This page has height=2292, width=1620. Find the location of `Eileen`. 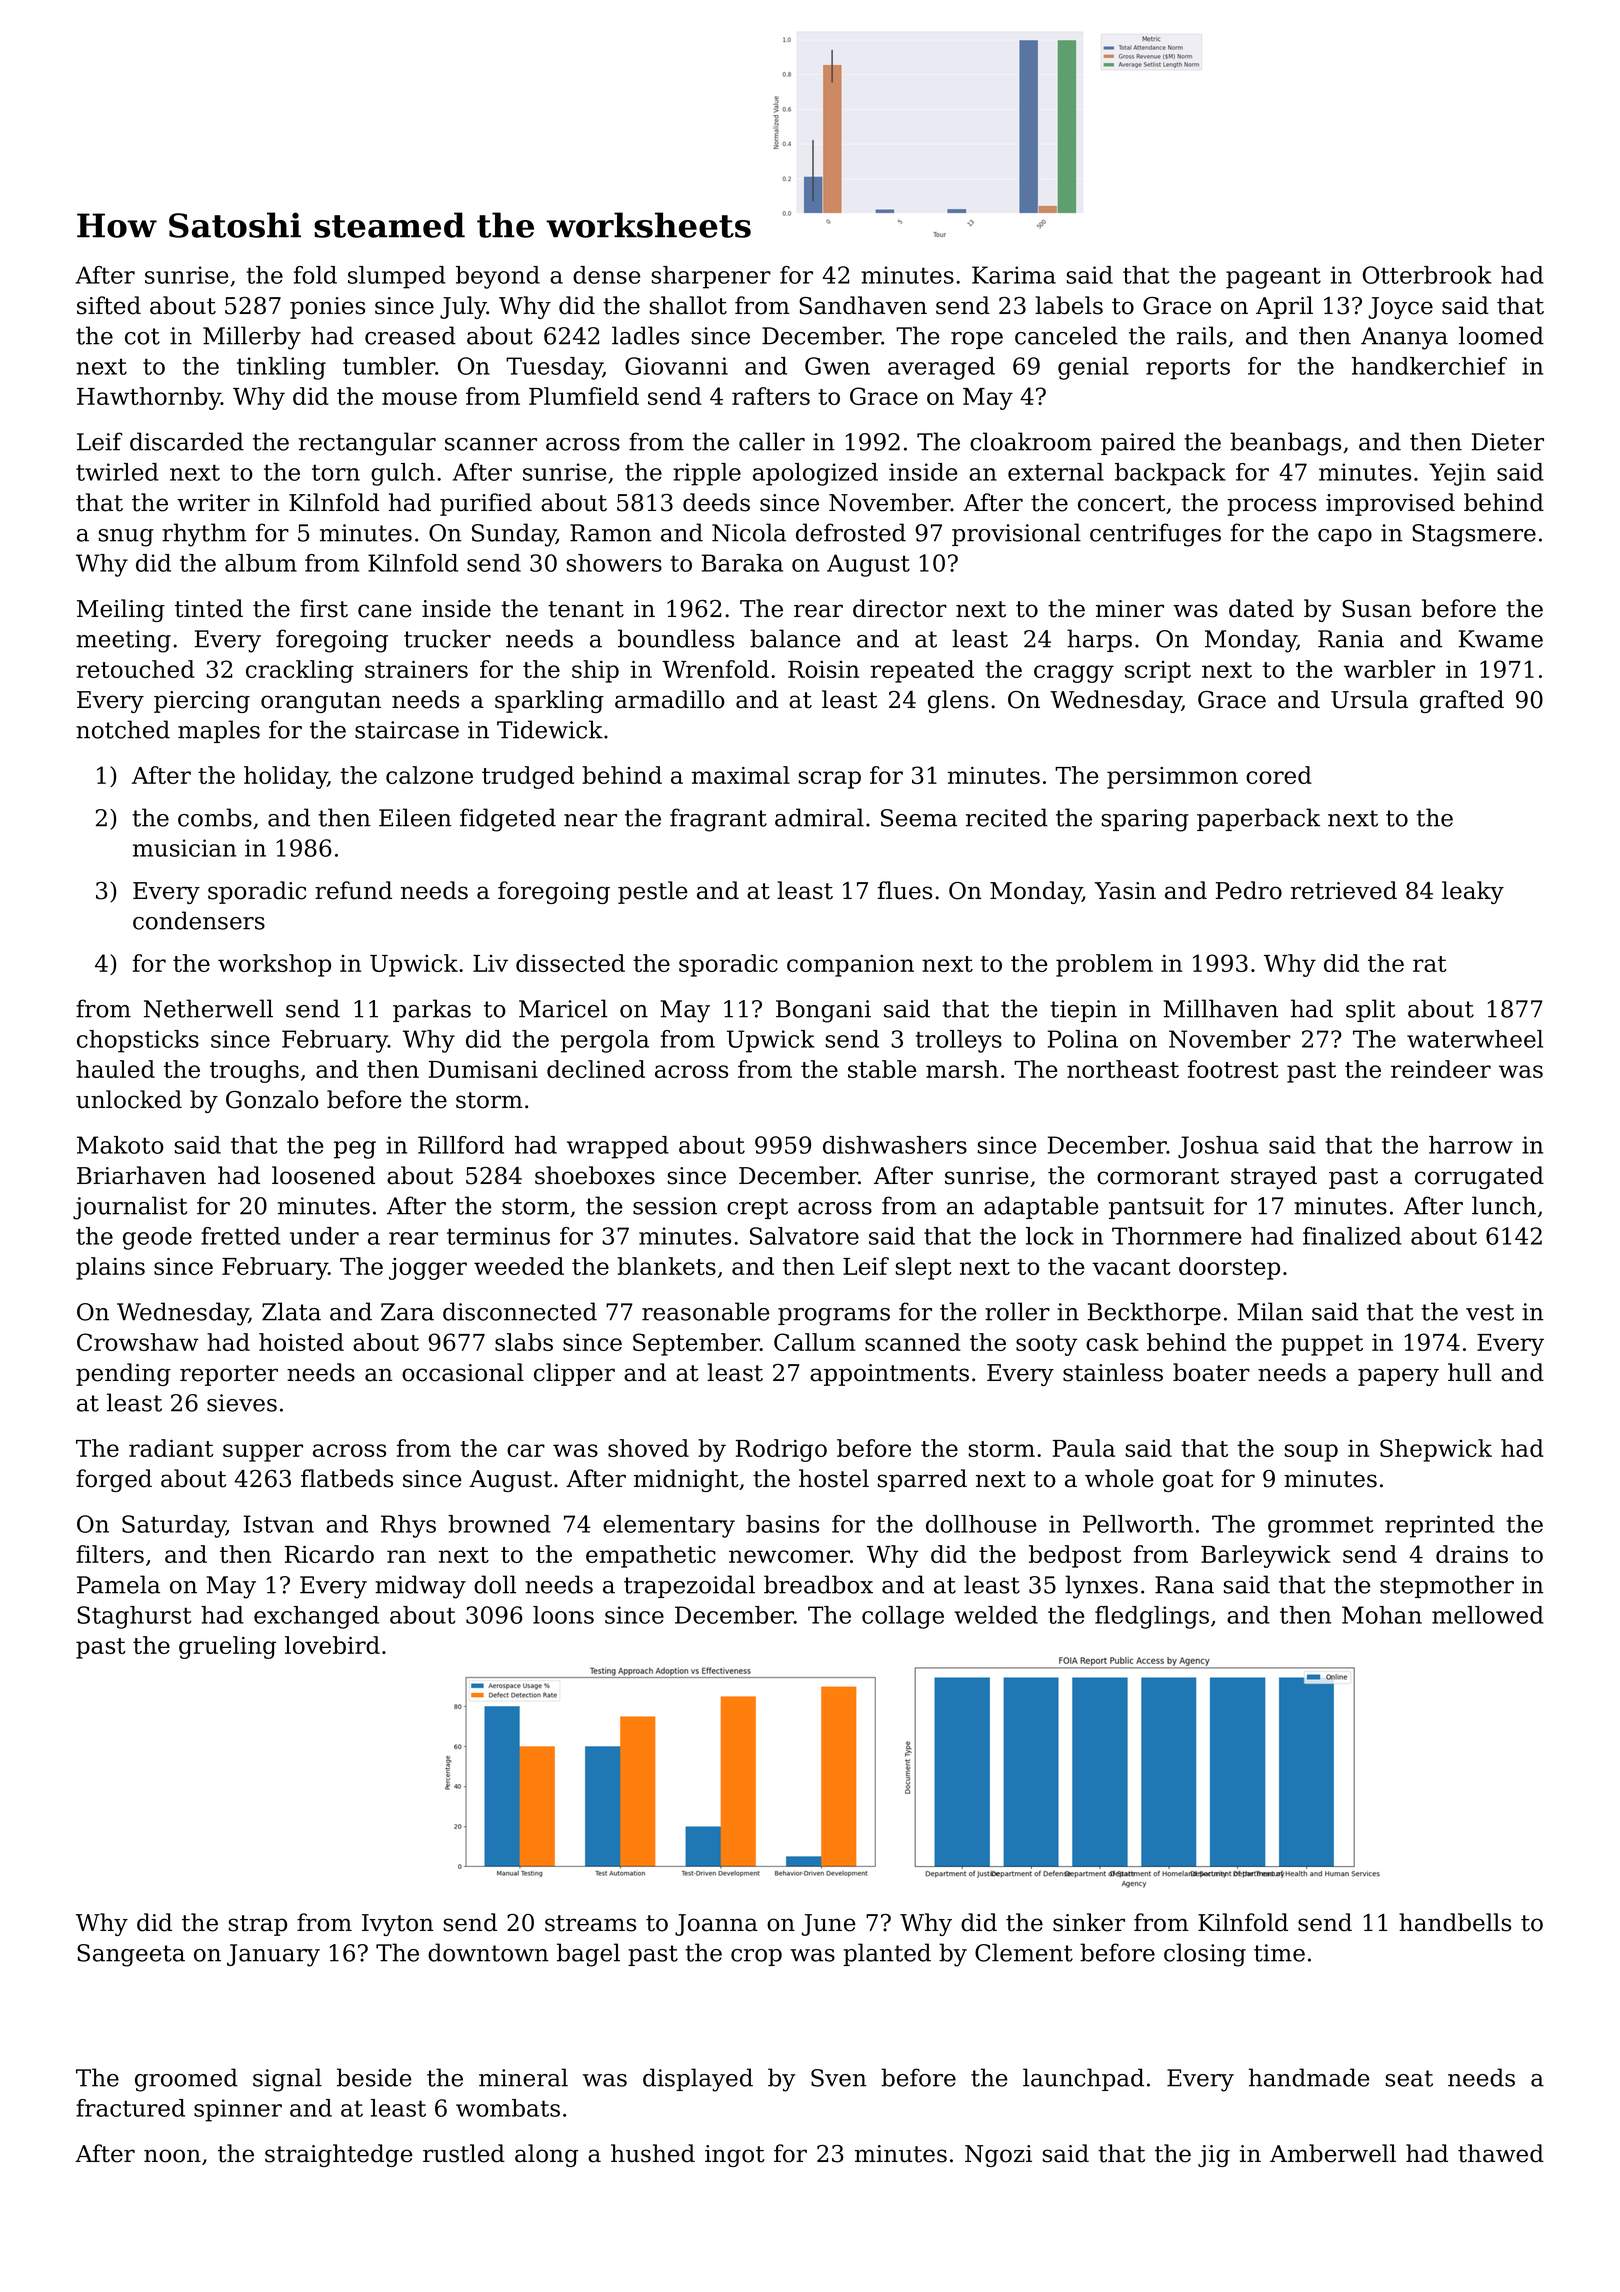

Eileen is located at coordinates (415, 817).
